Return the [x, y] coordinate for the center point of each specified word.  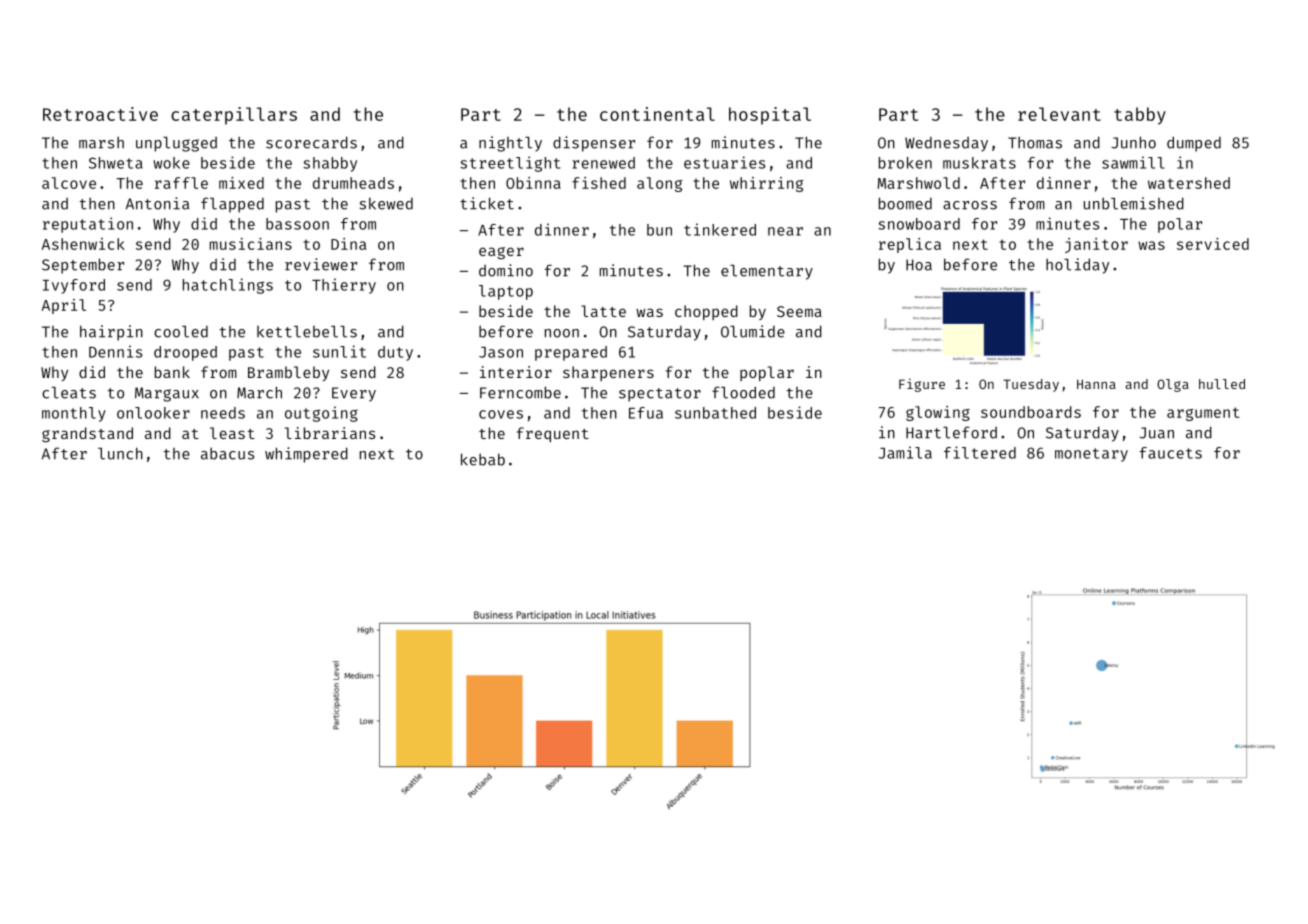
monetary [1091, 455]
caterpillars [234, 116]
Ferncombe [520, 392]
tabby [1140, 116]
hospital [770, 116]
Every [354, 394]
